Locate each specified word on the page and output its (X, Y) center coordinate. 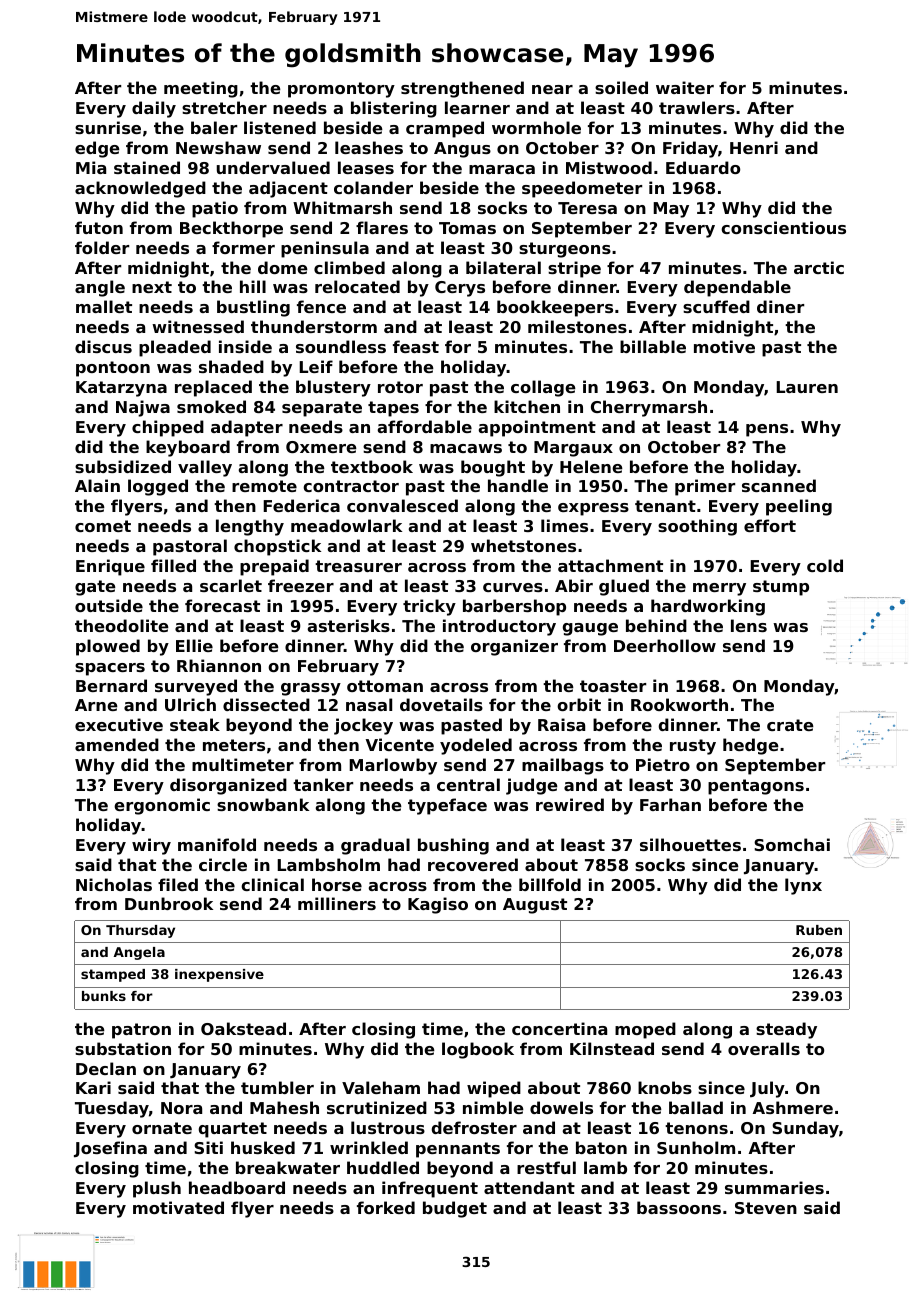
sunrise (108, 127)
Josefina (110, 1149)
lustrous (388, 1127)
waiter (685, 87)
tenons (696, 1128)
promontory (341, 90)
